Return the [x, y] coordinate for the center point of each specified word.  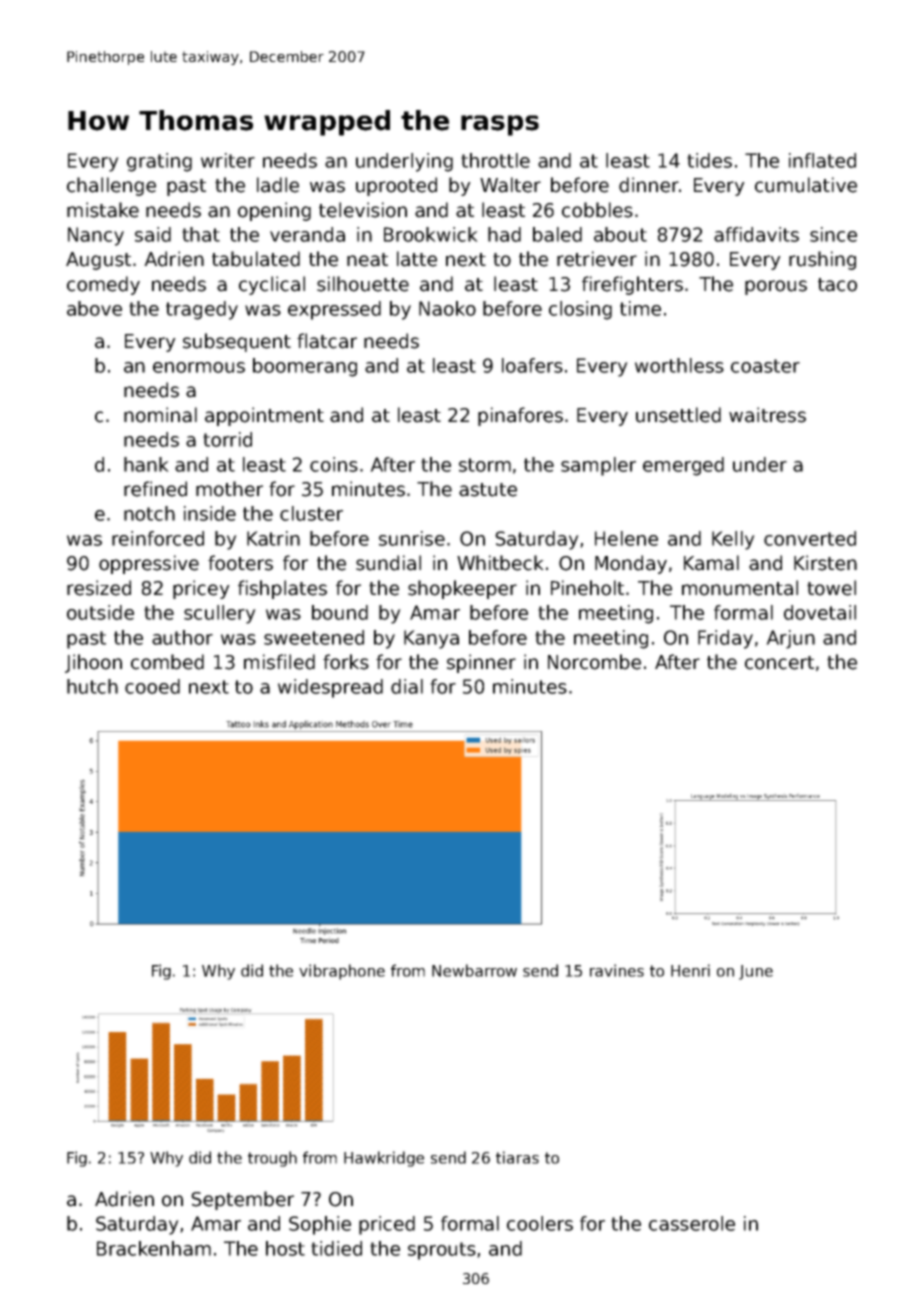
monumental [740, 588]
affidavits [756, 234]
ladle [278, 185]
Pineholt [587, 588]
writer [228, 160]
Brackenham [154, 1248]
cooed [152, 686]
